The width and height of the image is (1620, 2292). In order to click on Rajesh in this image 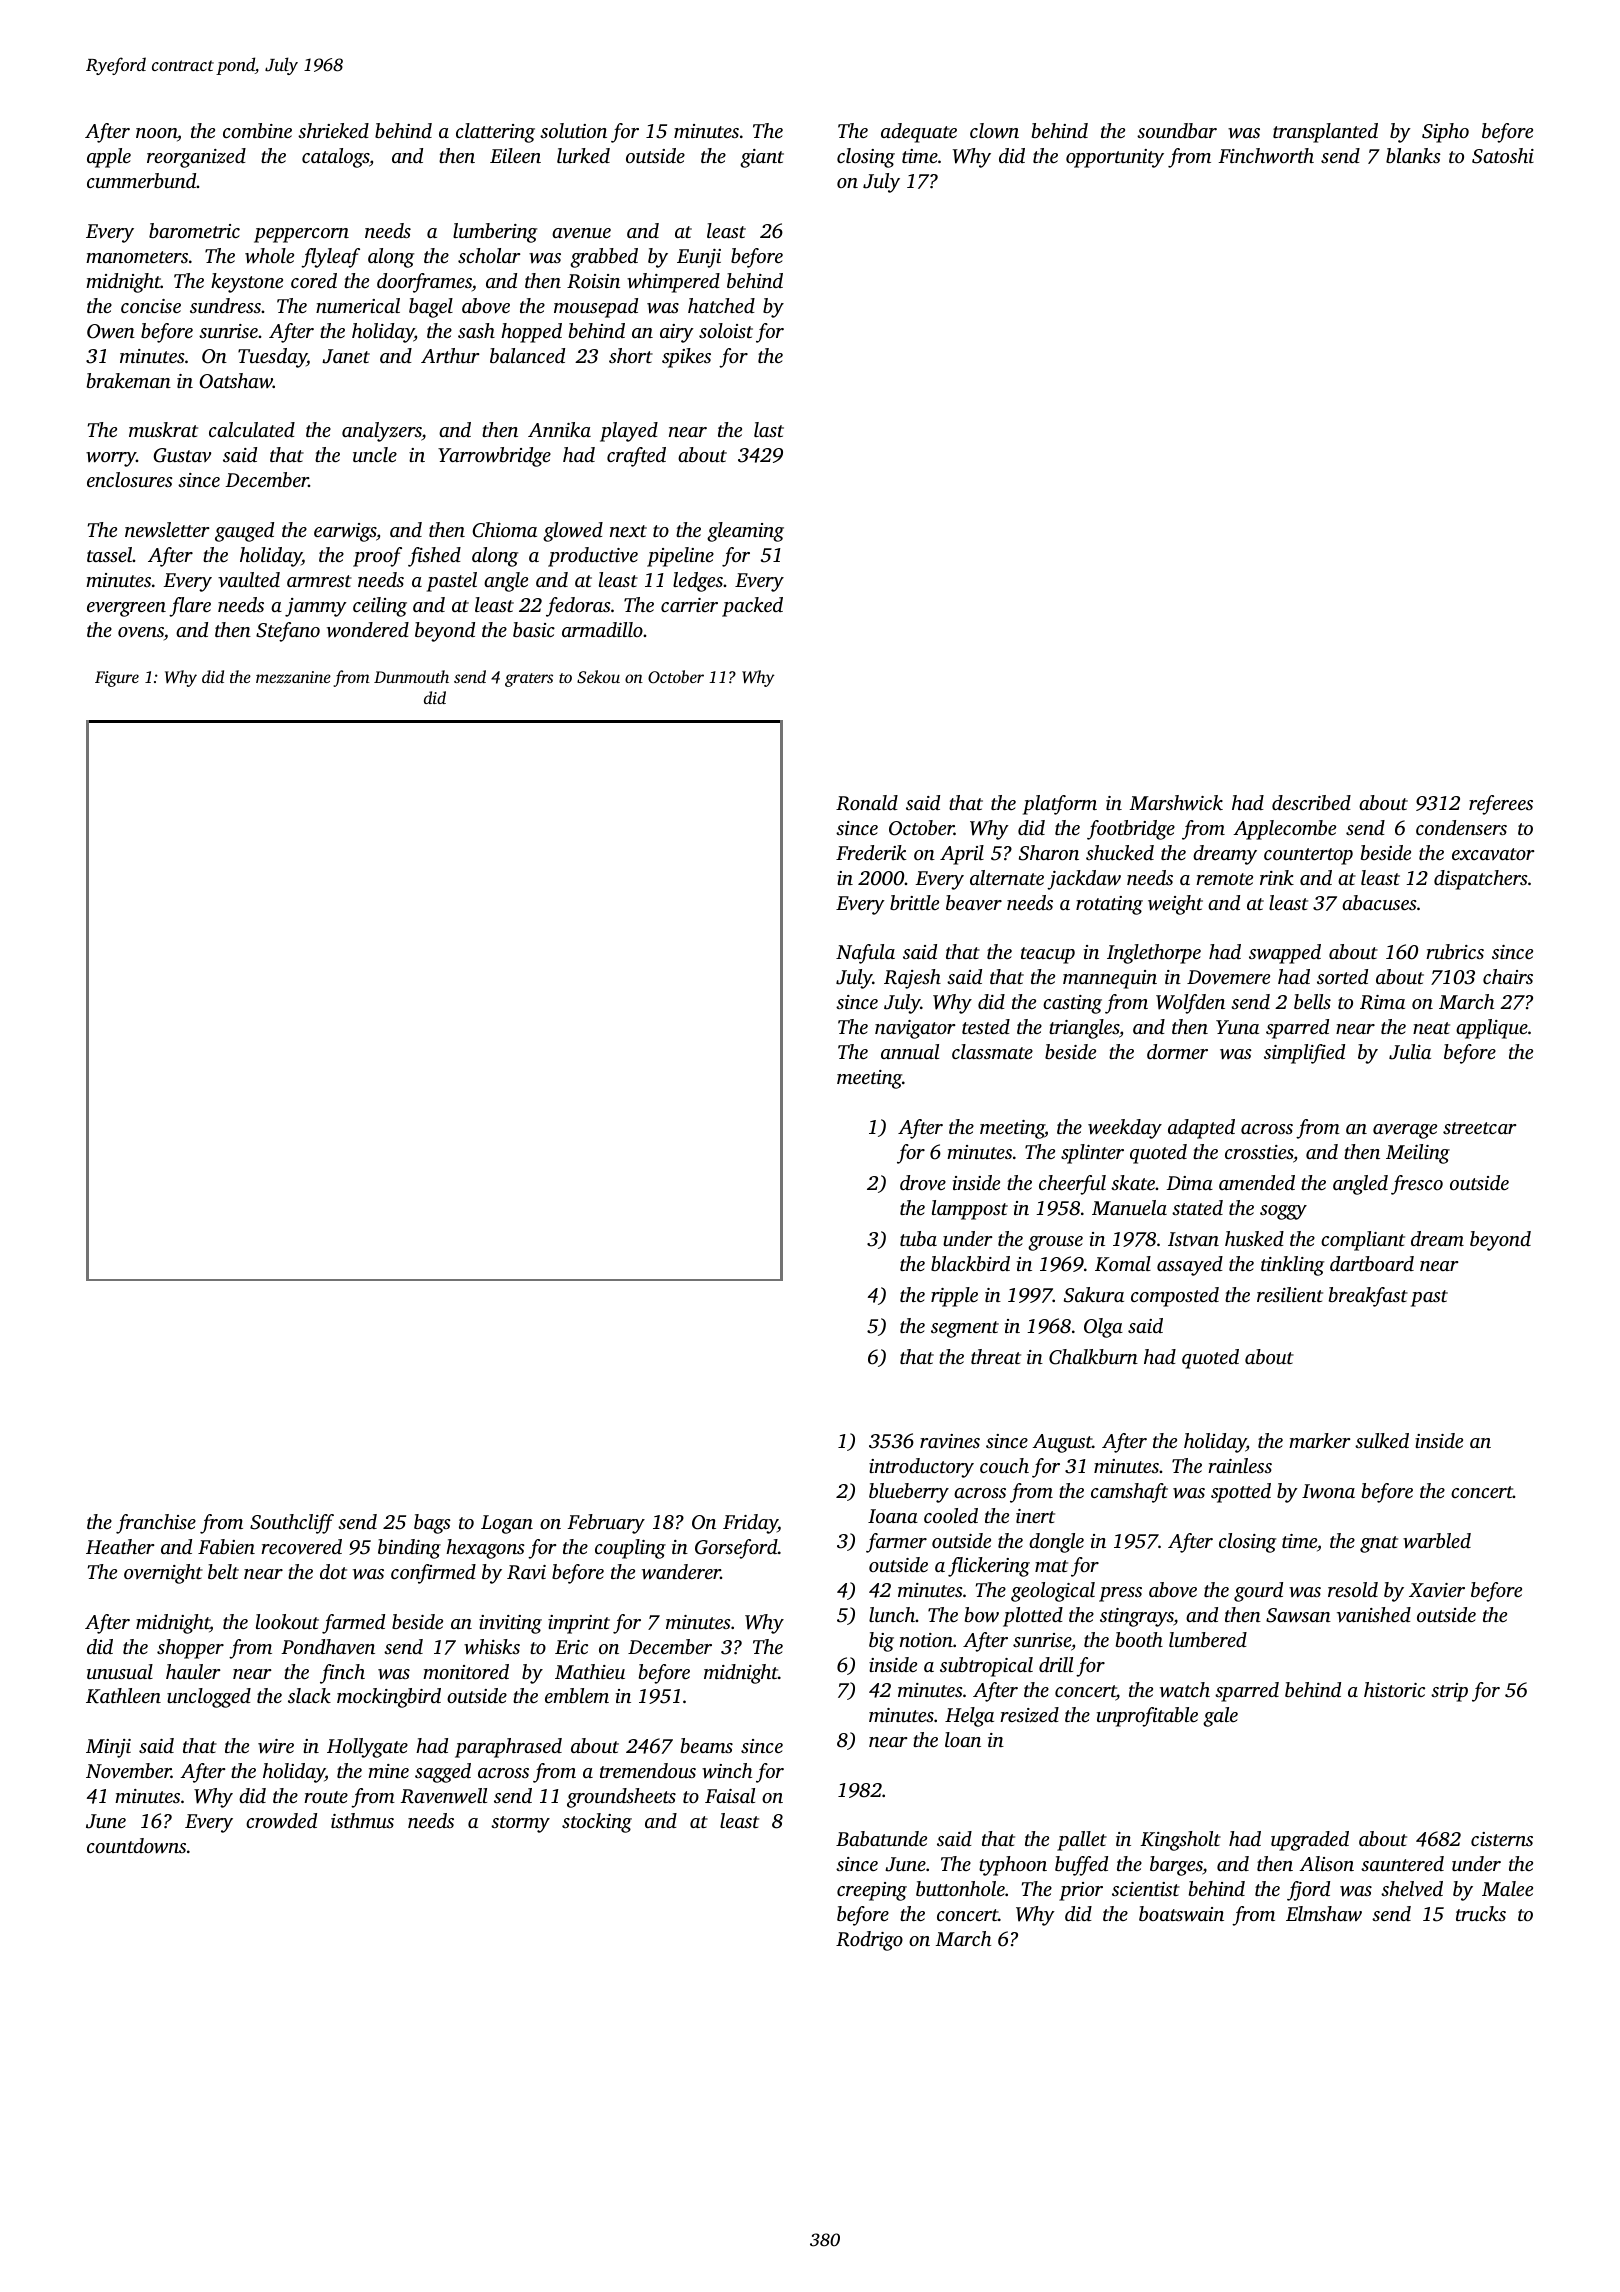, I will do `click(912, 979)`.
